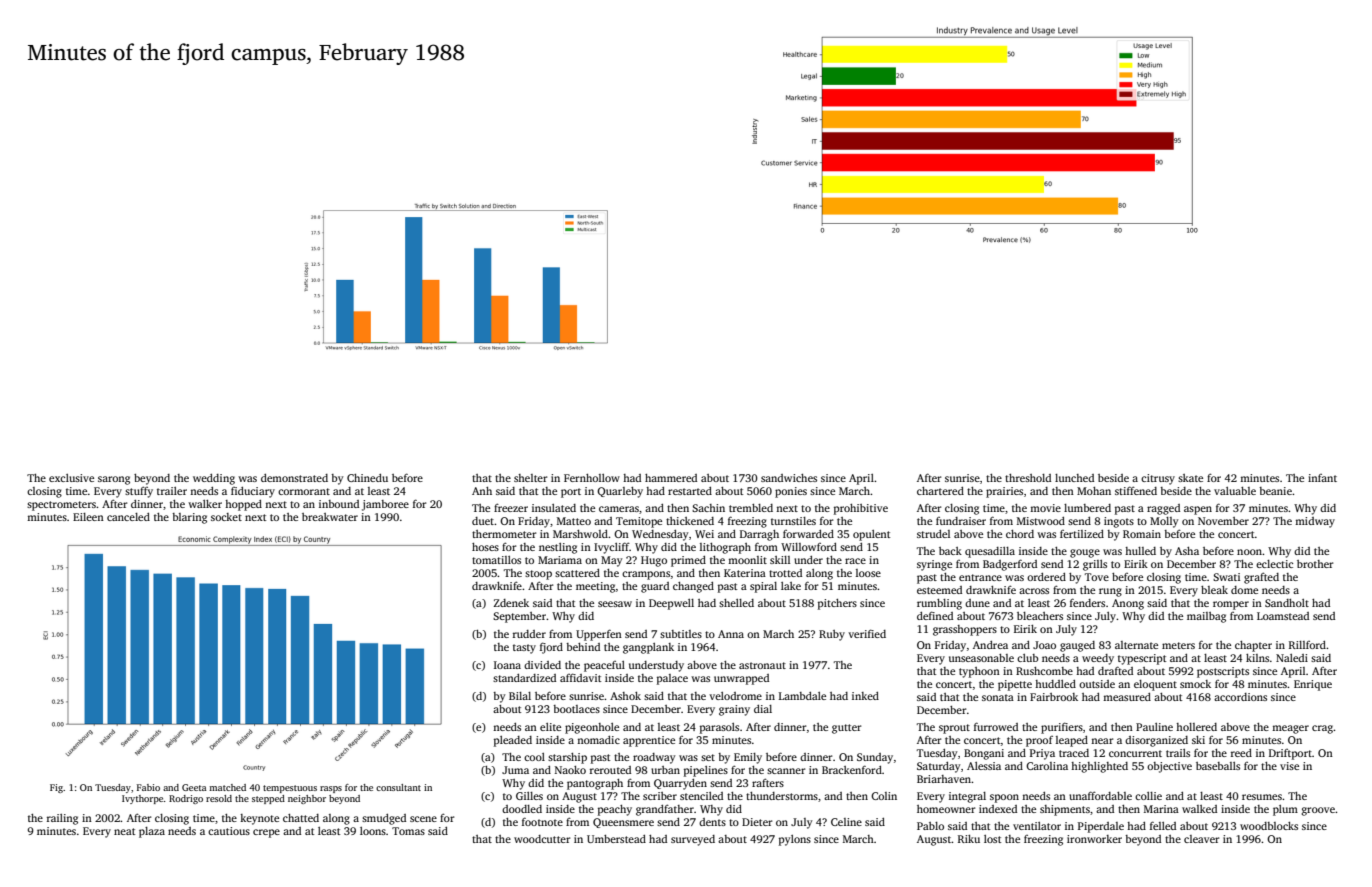  Describe the element at coordinates (861, 509) in the image. I see `prohibitive` at that location.
